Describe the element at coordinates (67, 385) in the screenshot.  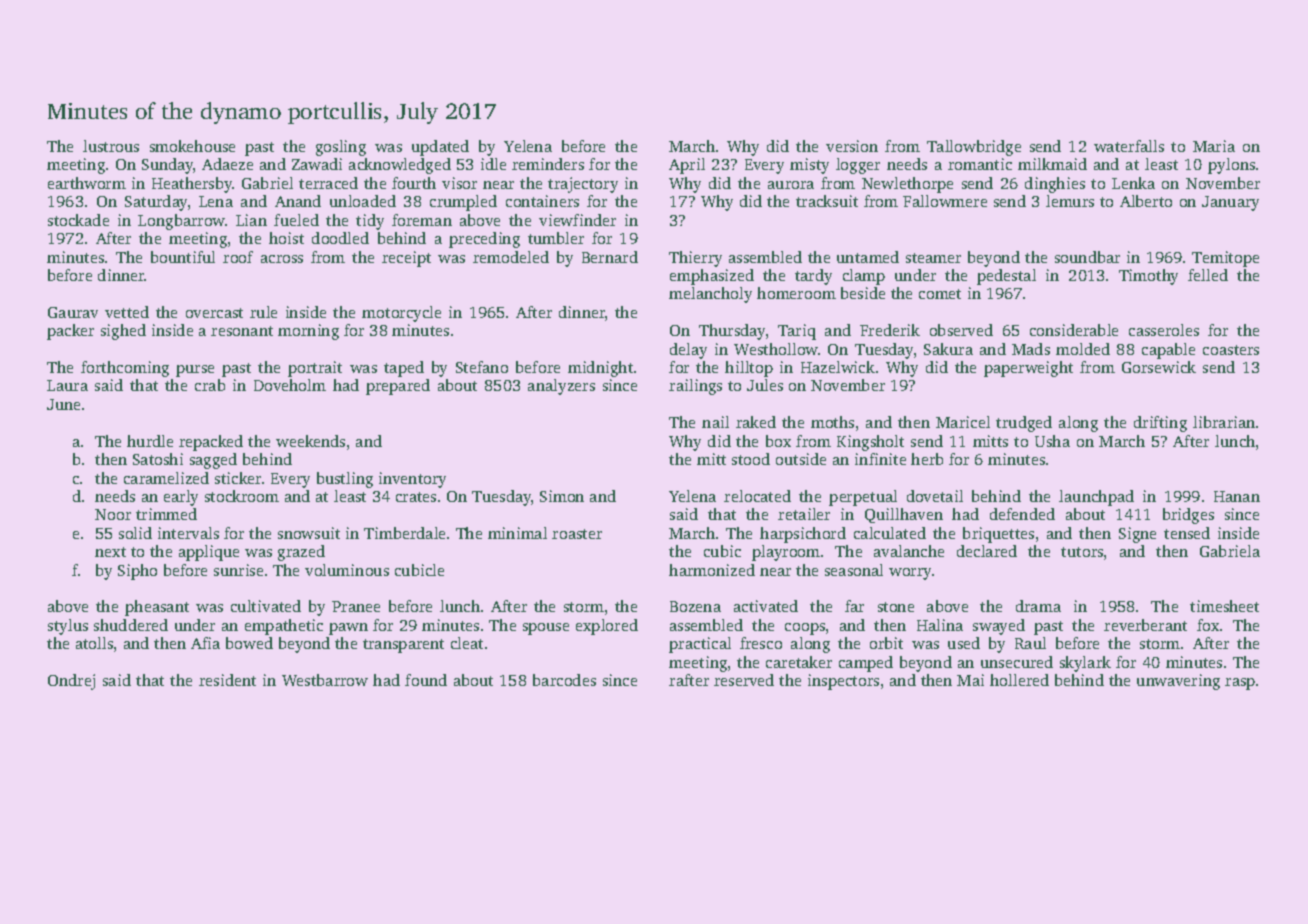
I see `Laura` at that location.
